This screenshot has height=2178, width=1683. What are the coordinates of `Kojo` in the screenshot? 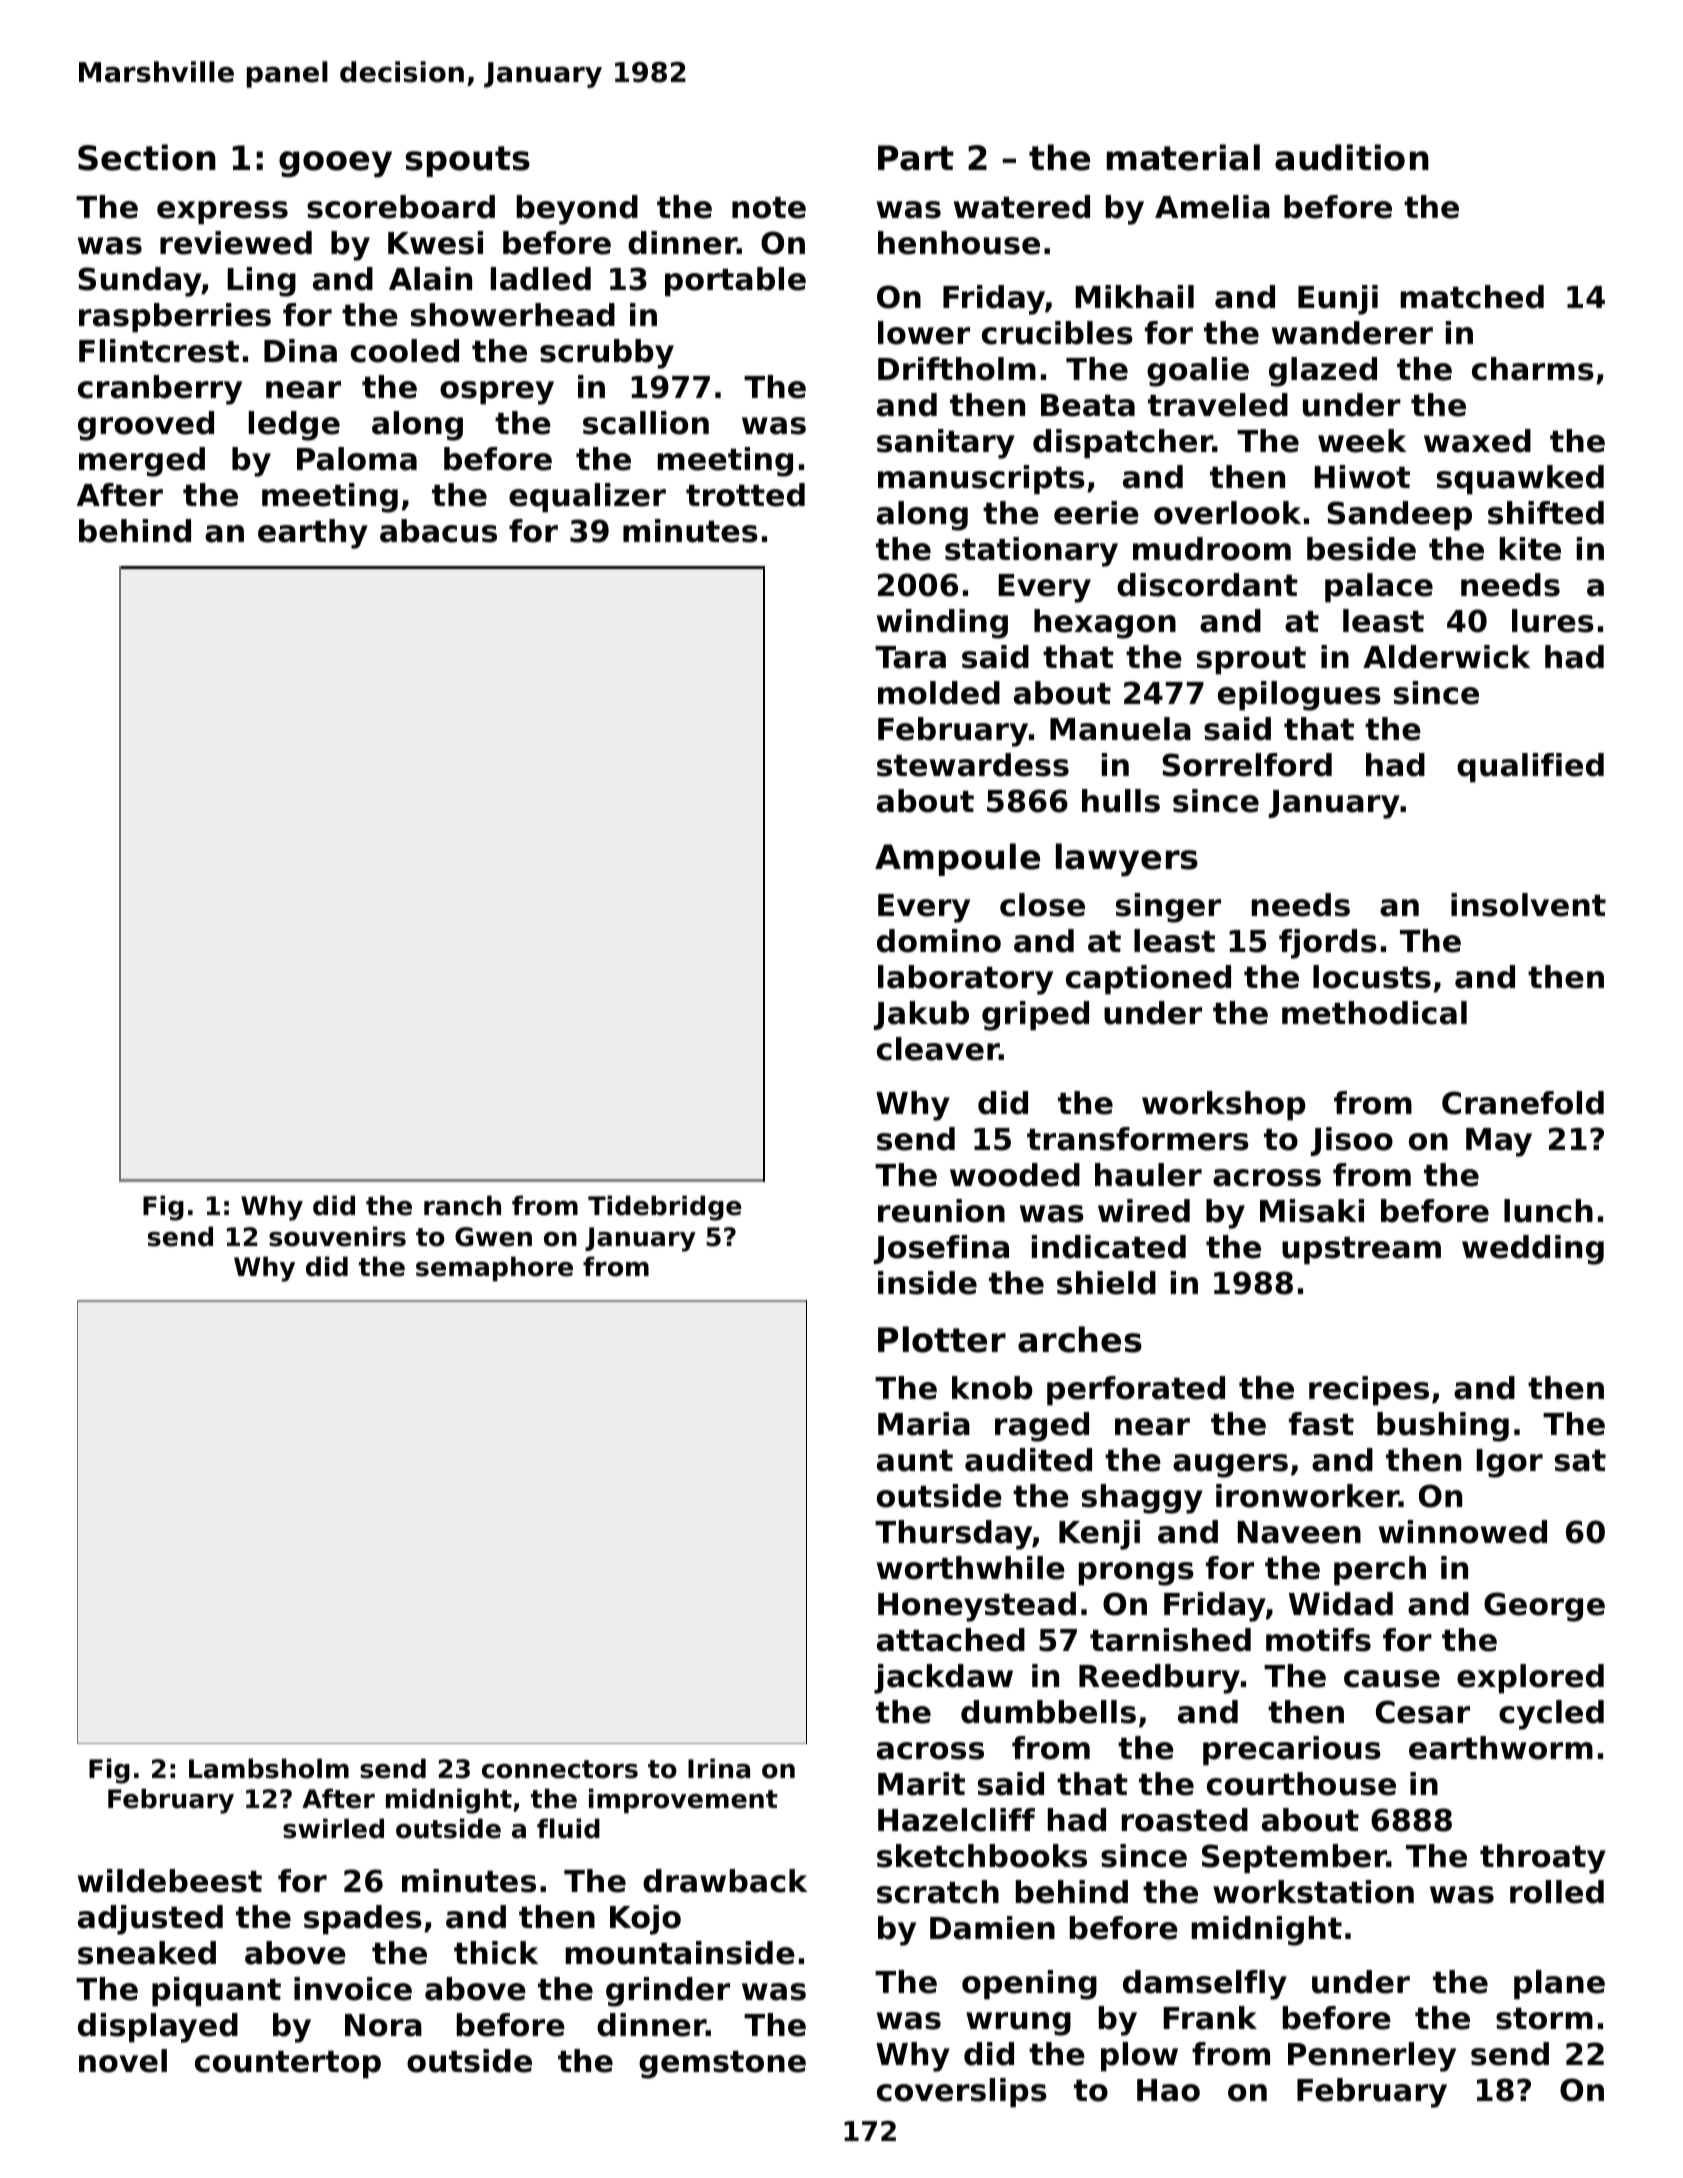 It's located at (645, 1920).
